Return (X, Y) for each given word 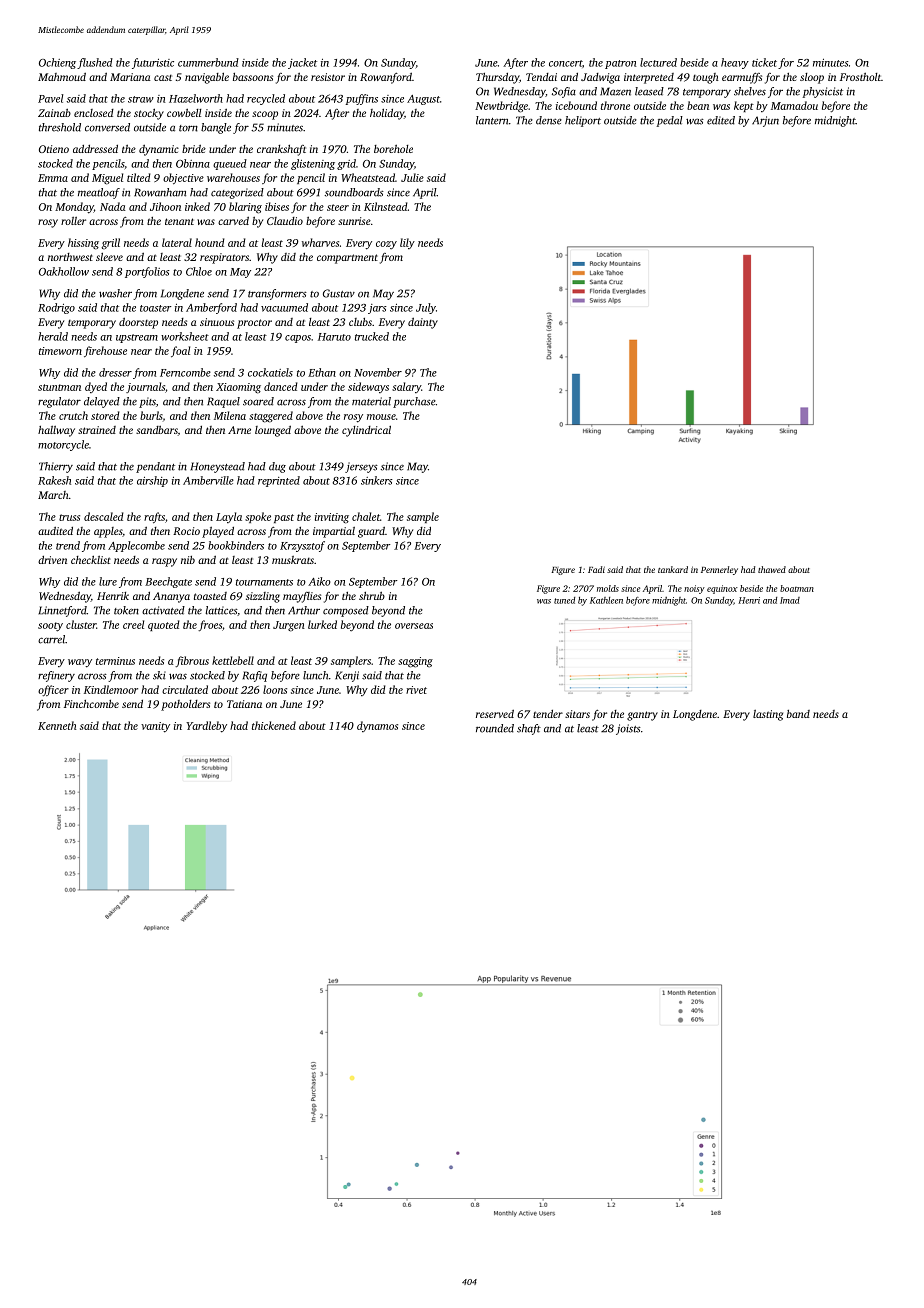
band (798, 714)
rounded (495, 728)
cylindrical (366, 431)
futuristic (153, 63)
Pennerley (719, 570)
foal (180, 352)
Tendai (541, 77)
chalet (366, 516)
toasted (210, 596)
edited (721, 120)
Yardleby (206, 727)
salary (406, 387)
